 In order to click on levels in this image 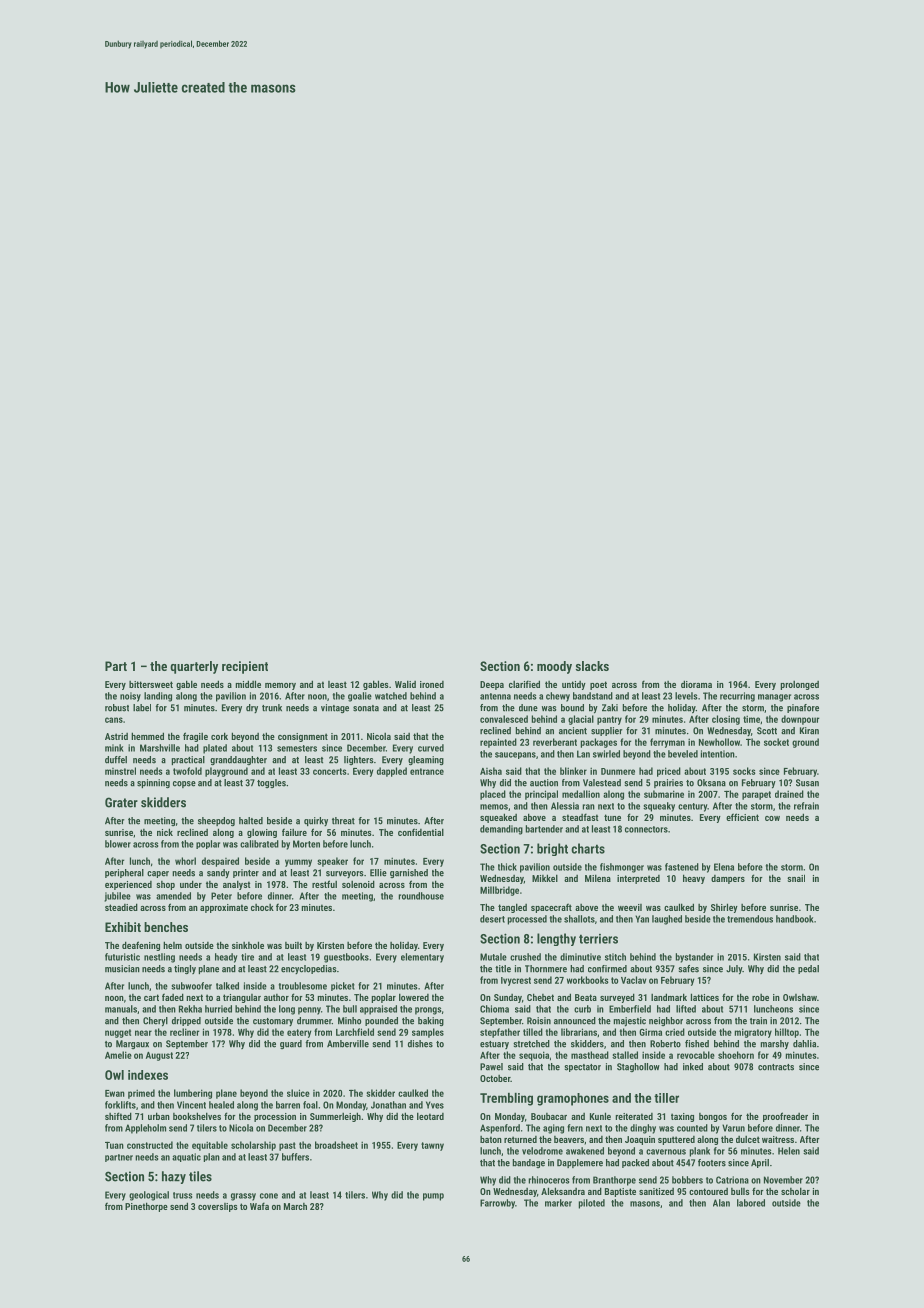, I will do `click(686, 696)`.
